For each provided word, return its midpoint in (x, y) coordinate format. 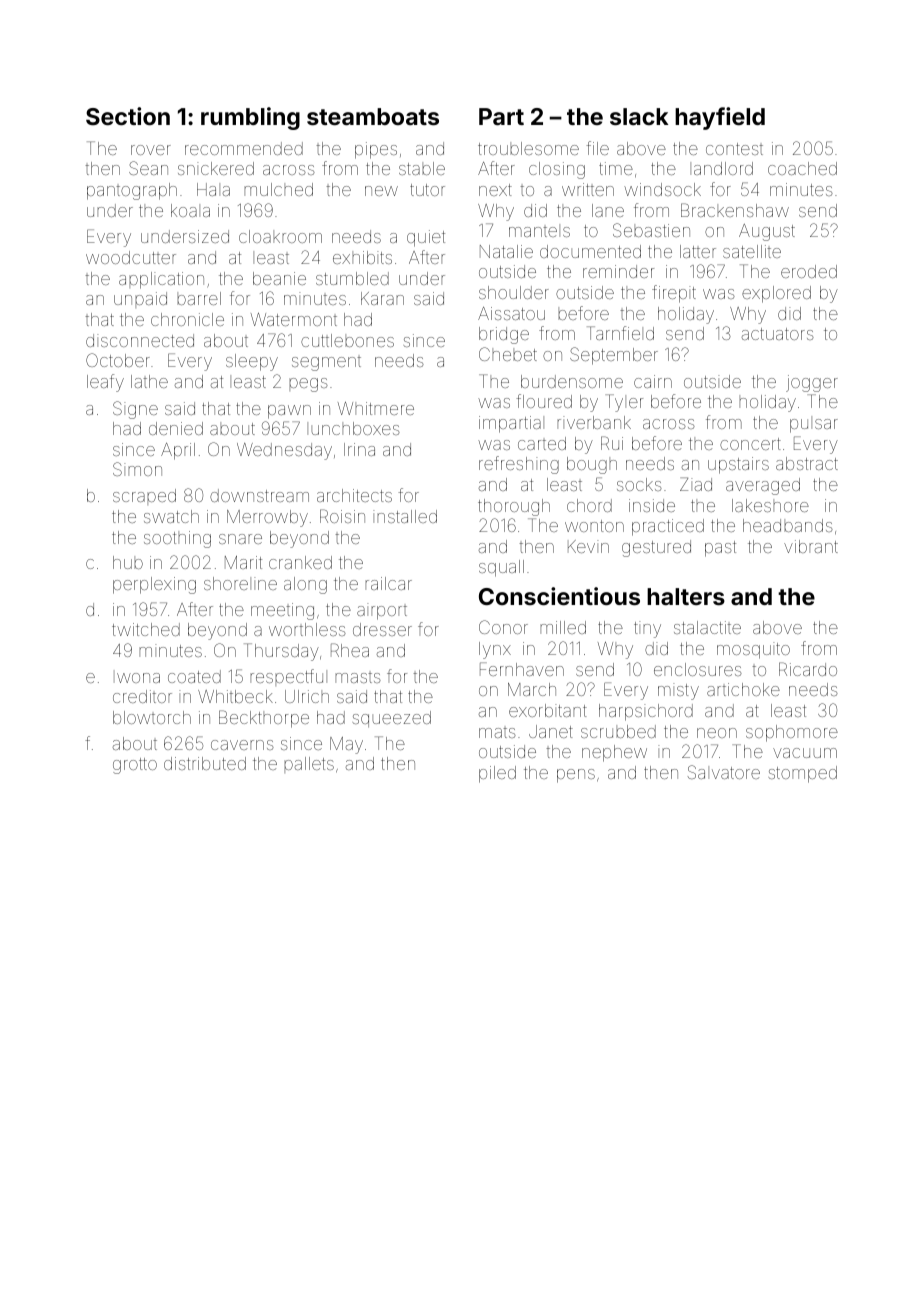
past (720, 549)
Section (128, 116)
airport (382, 611)
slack (639, 116)
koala (190, 210)
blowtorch (152, 717)
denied (176, 428)
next (495, 190)
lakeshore (770, 505)
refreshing (519, 465)
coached (802, 168)
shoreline (240, 583)
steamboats (373, 116)
